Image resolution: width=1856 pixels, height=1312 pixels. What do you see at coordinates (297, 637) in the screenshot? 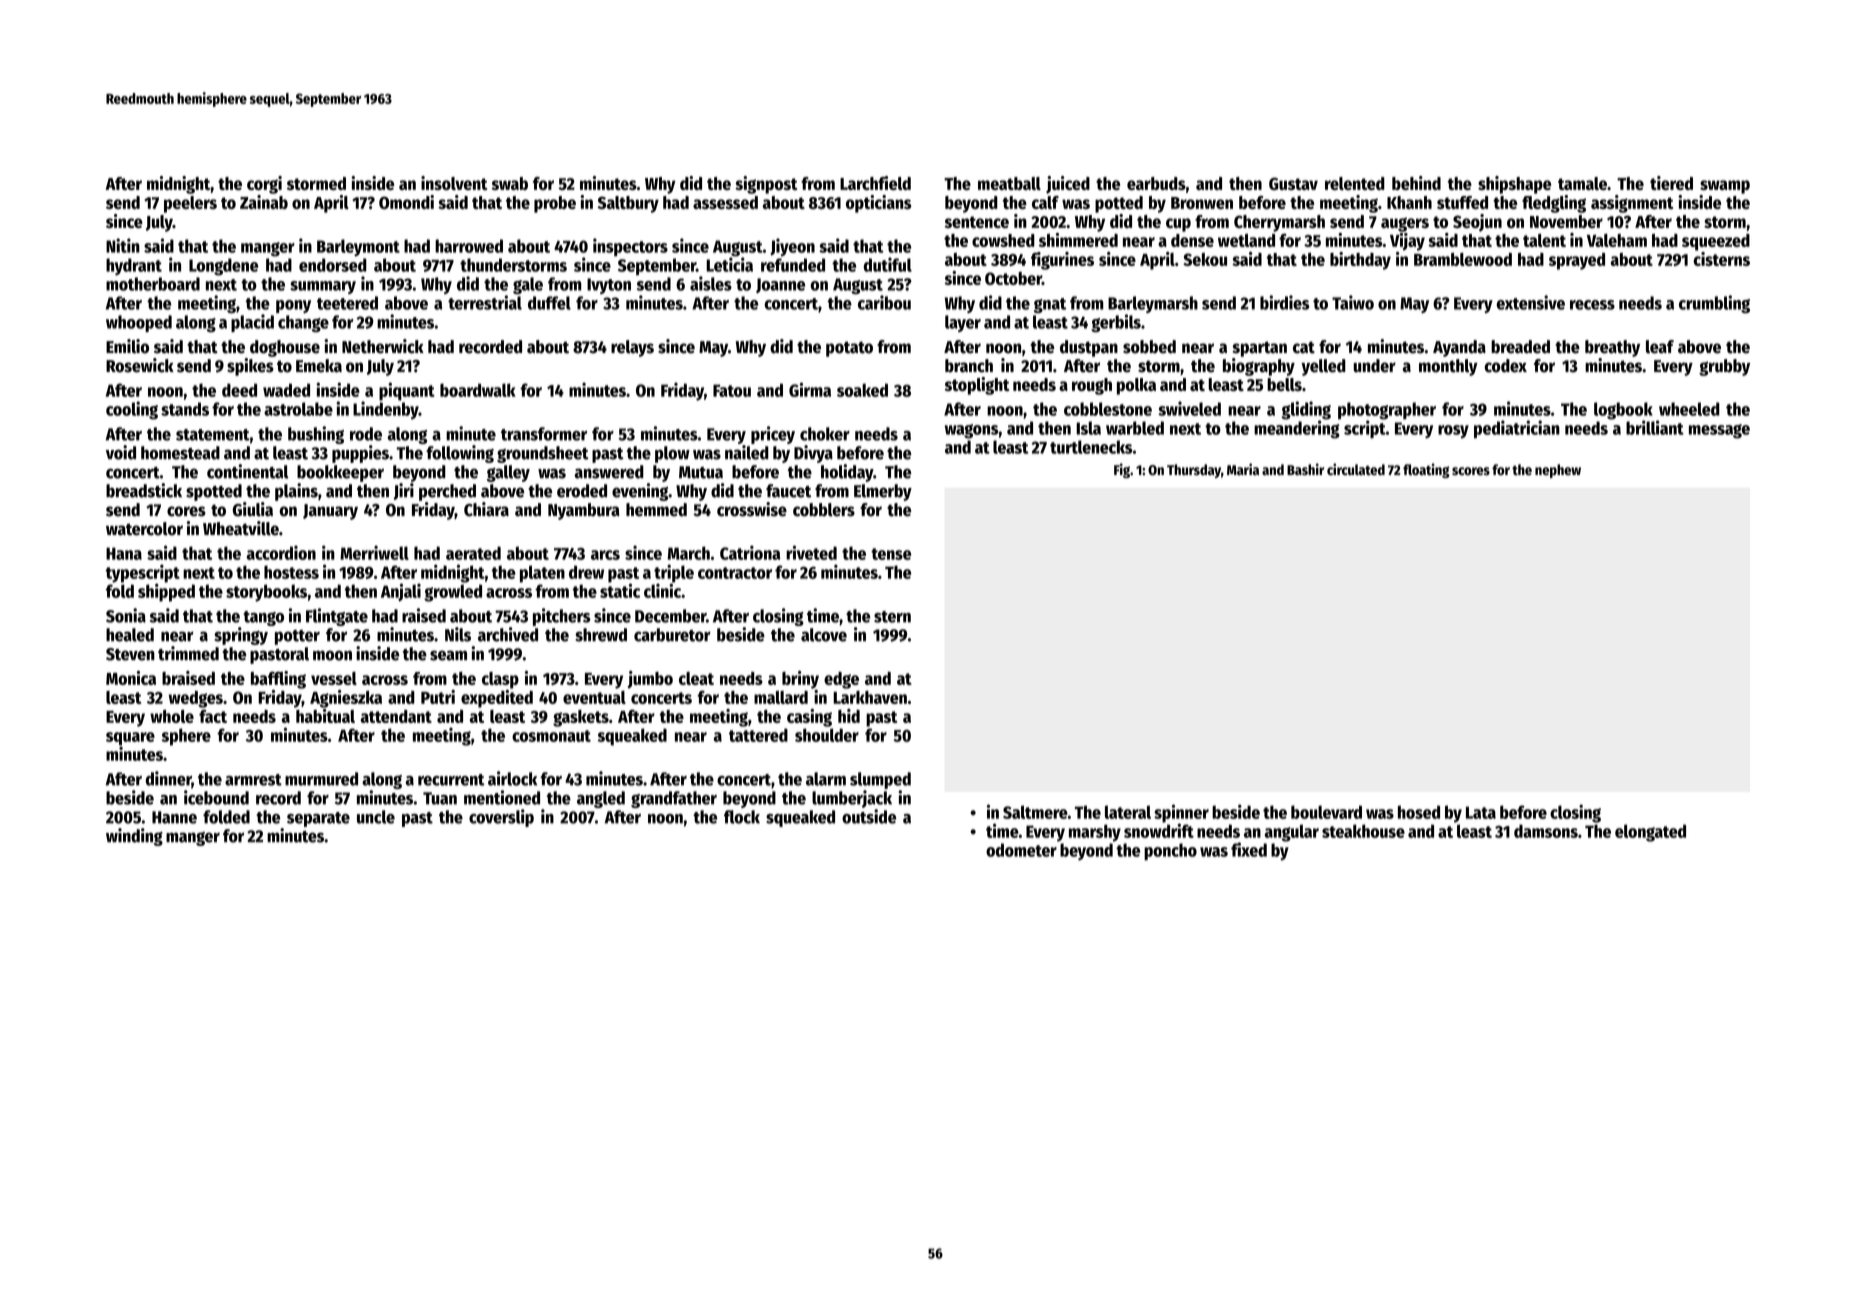
I see `potter` at bounding box center [297, 637].
